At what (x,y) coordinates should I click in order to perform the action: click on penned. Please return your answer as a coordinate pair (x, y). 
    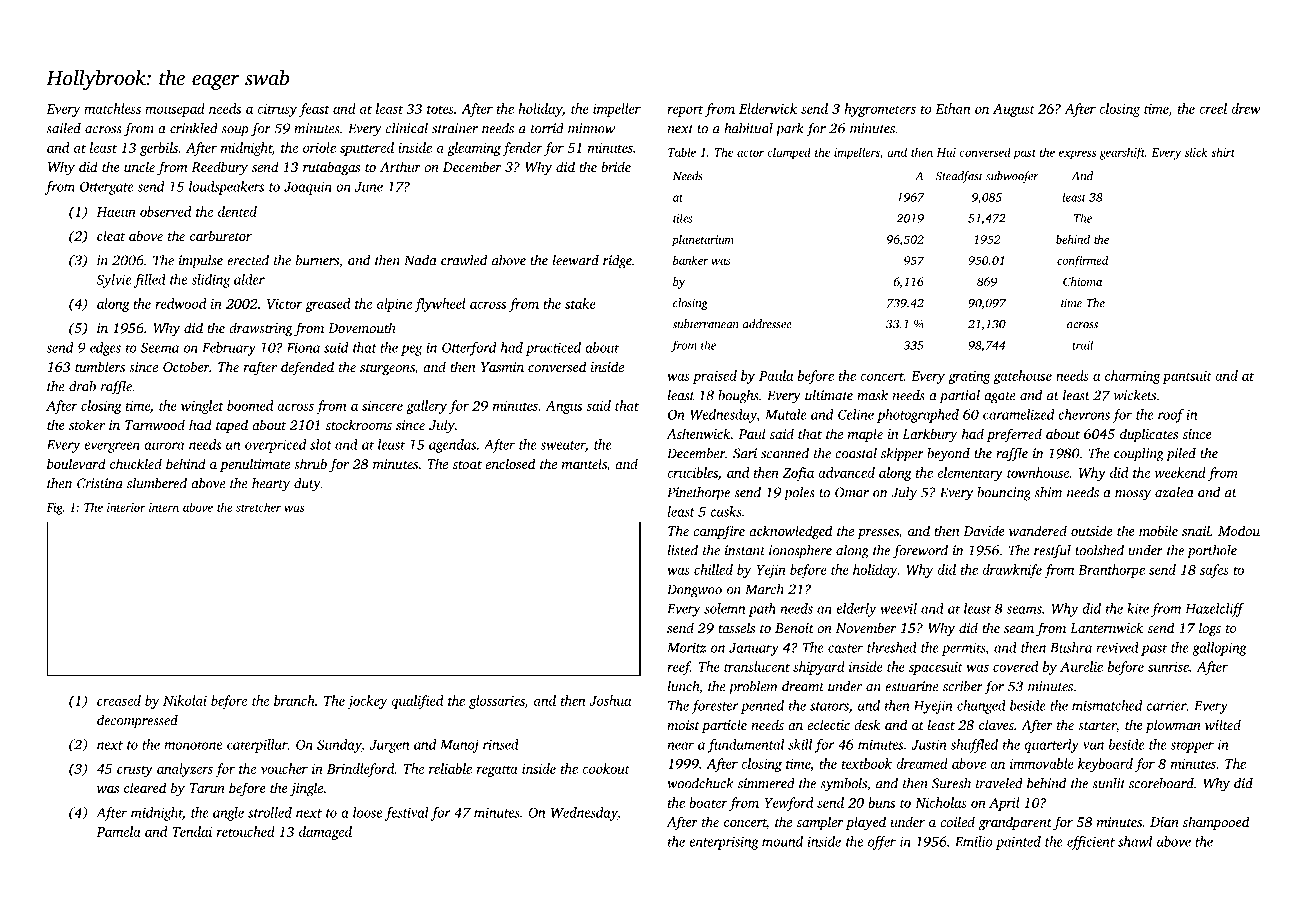
    Looking at the image, I should click on (762, 707).
